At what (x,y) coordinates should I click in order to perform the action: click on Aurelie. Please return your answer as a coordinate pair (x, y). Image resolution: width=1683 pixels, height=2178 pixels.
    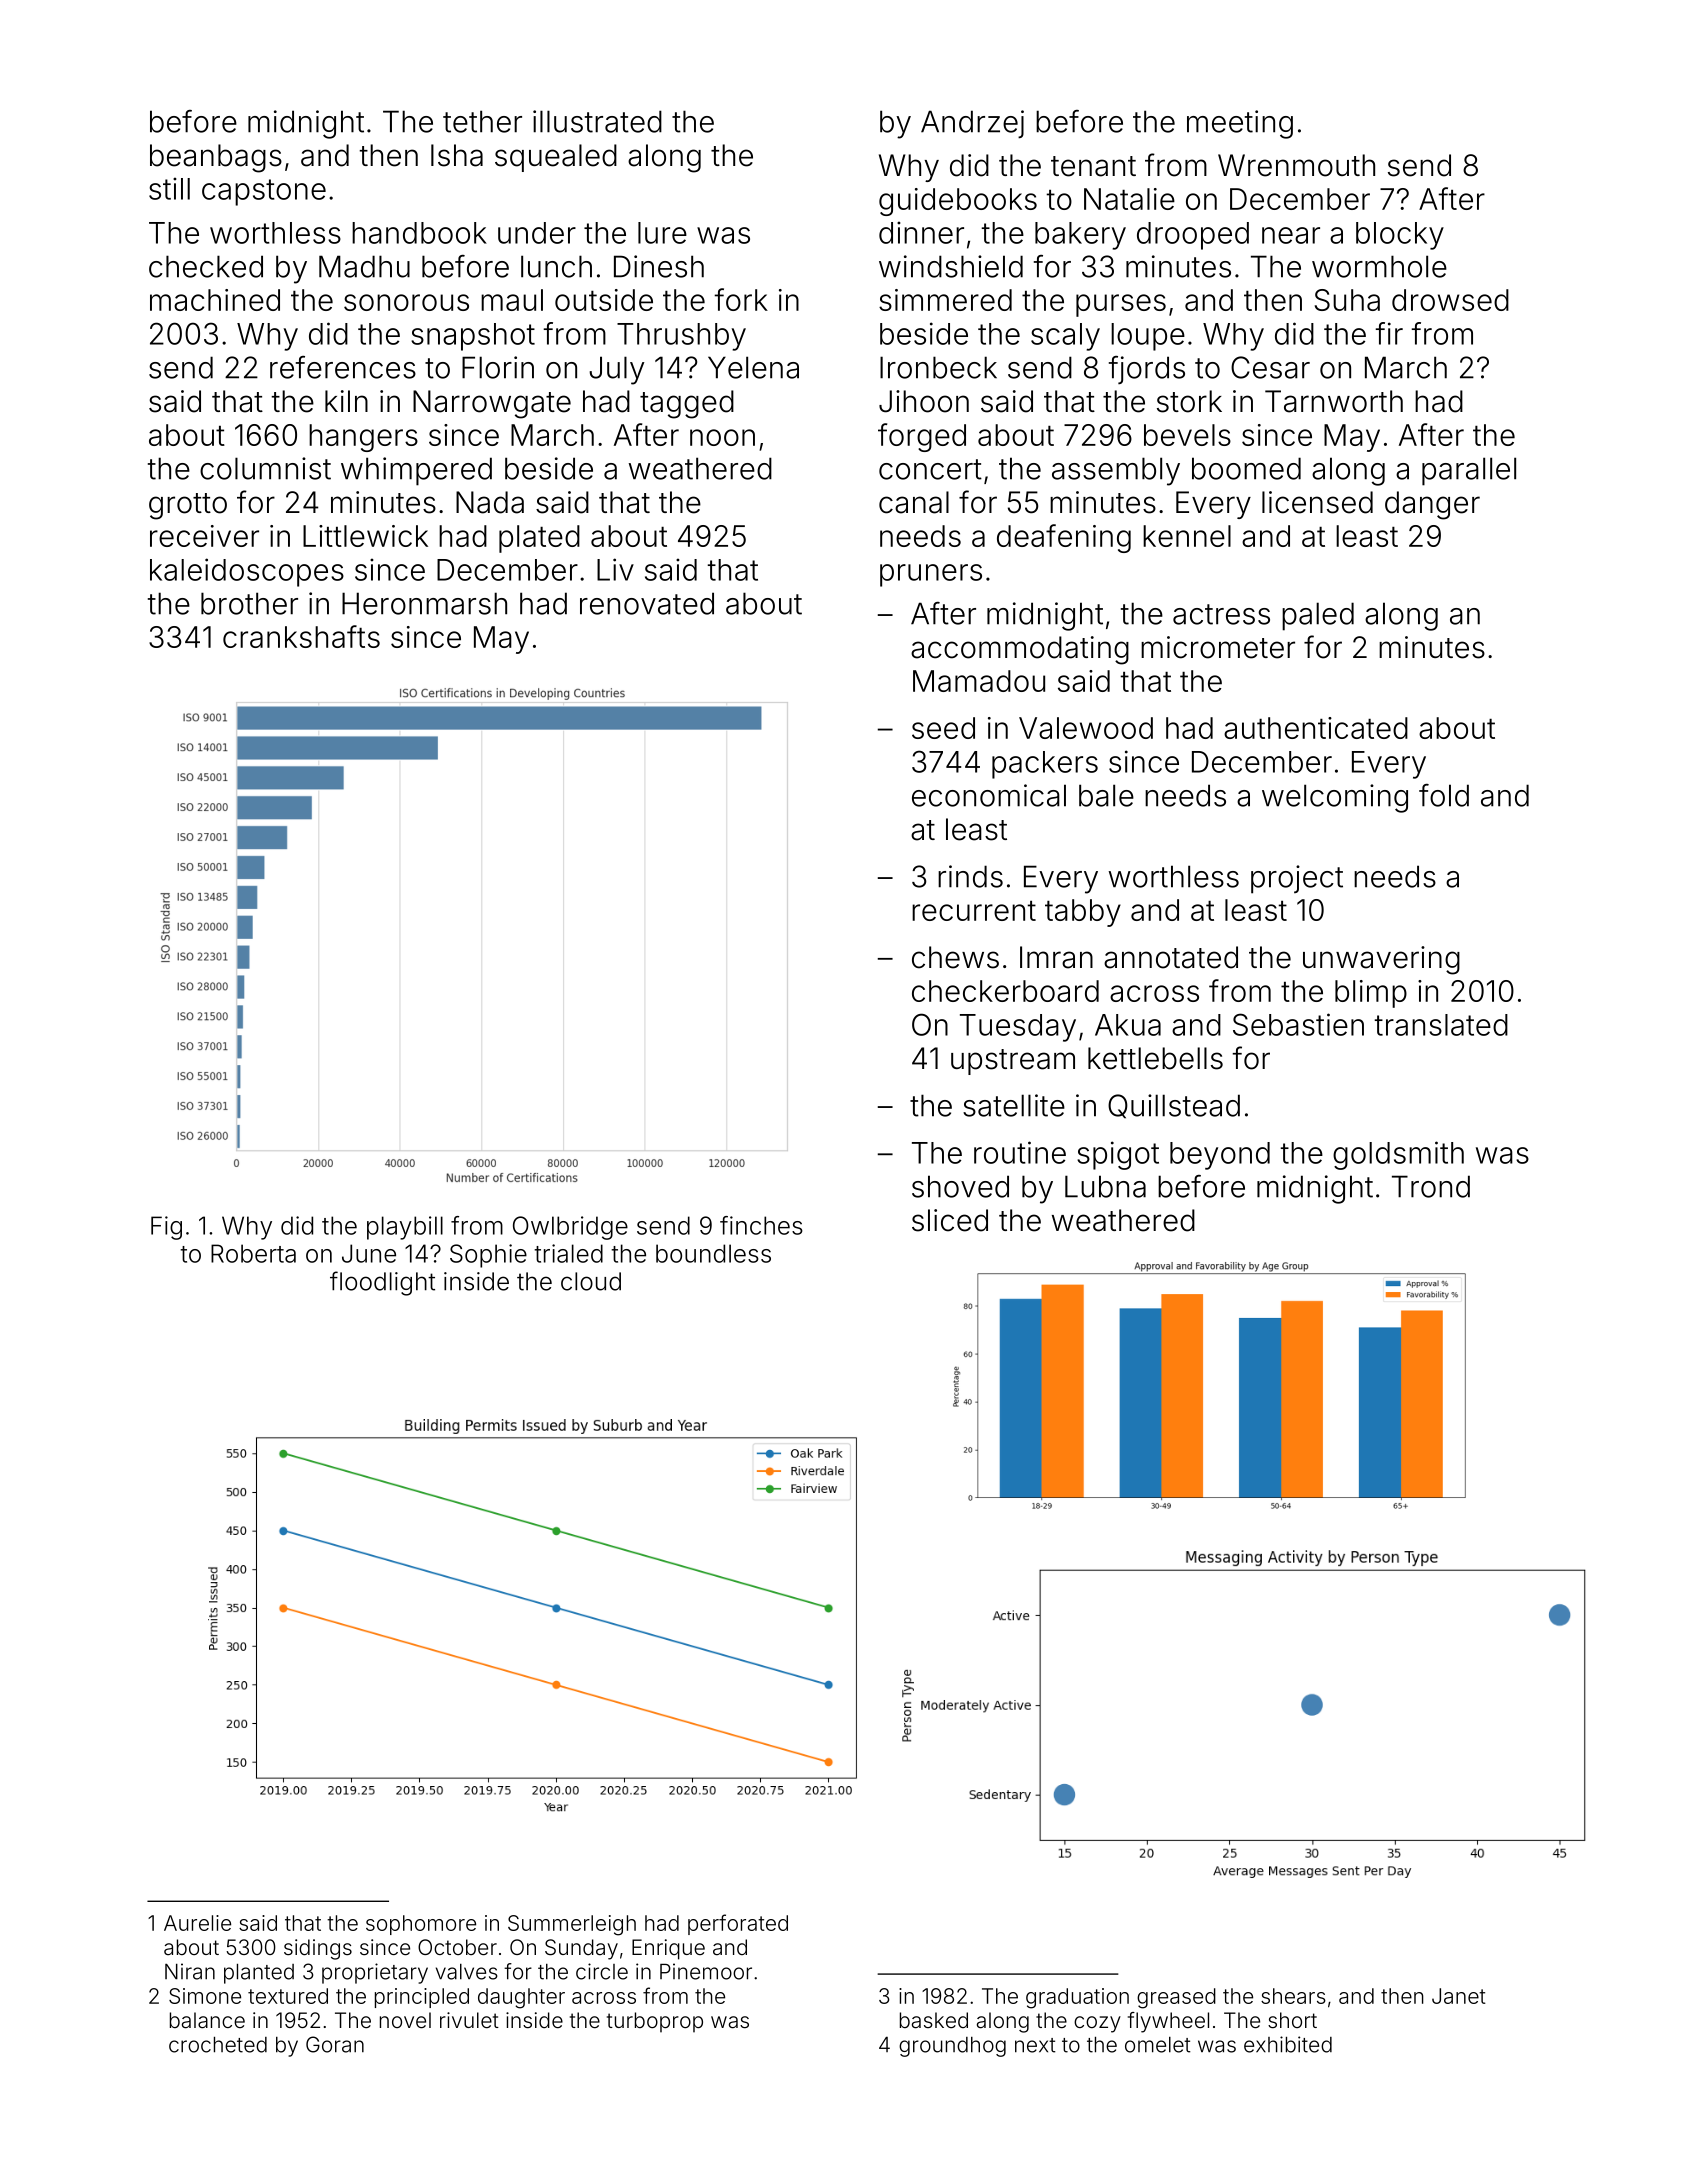
    Looking at the image, I should click on (197, 1923).
